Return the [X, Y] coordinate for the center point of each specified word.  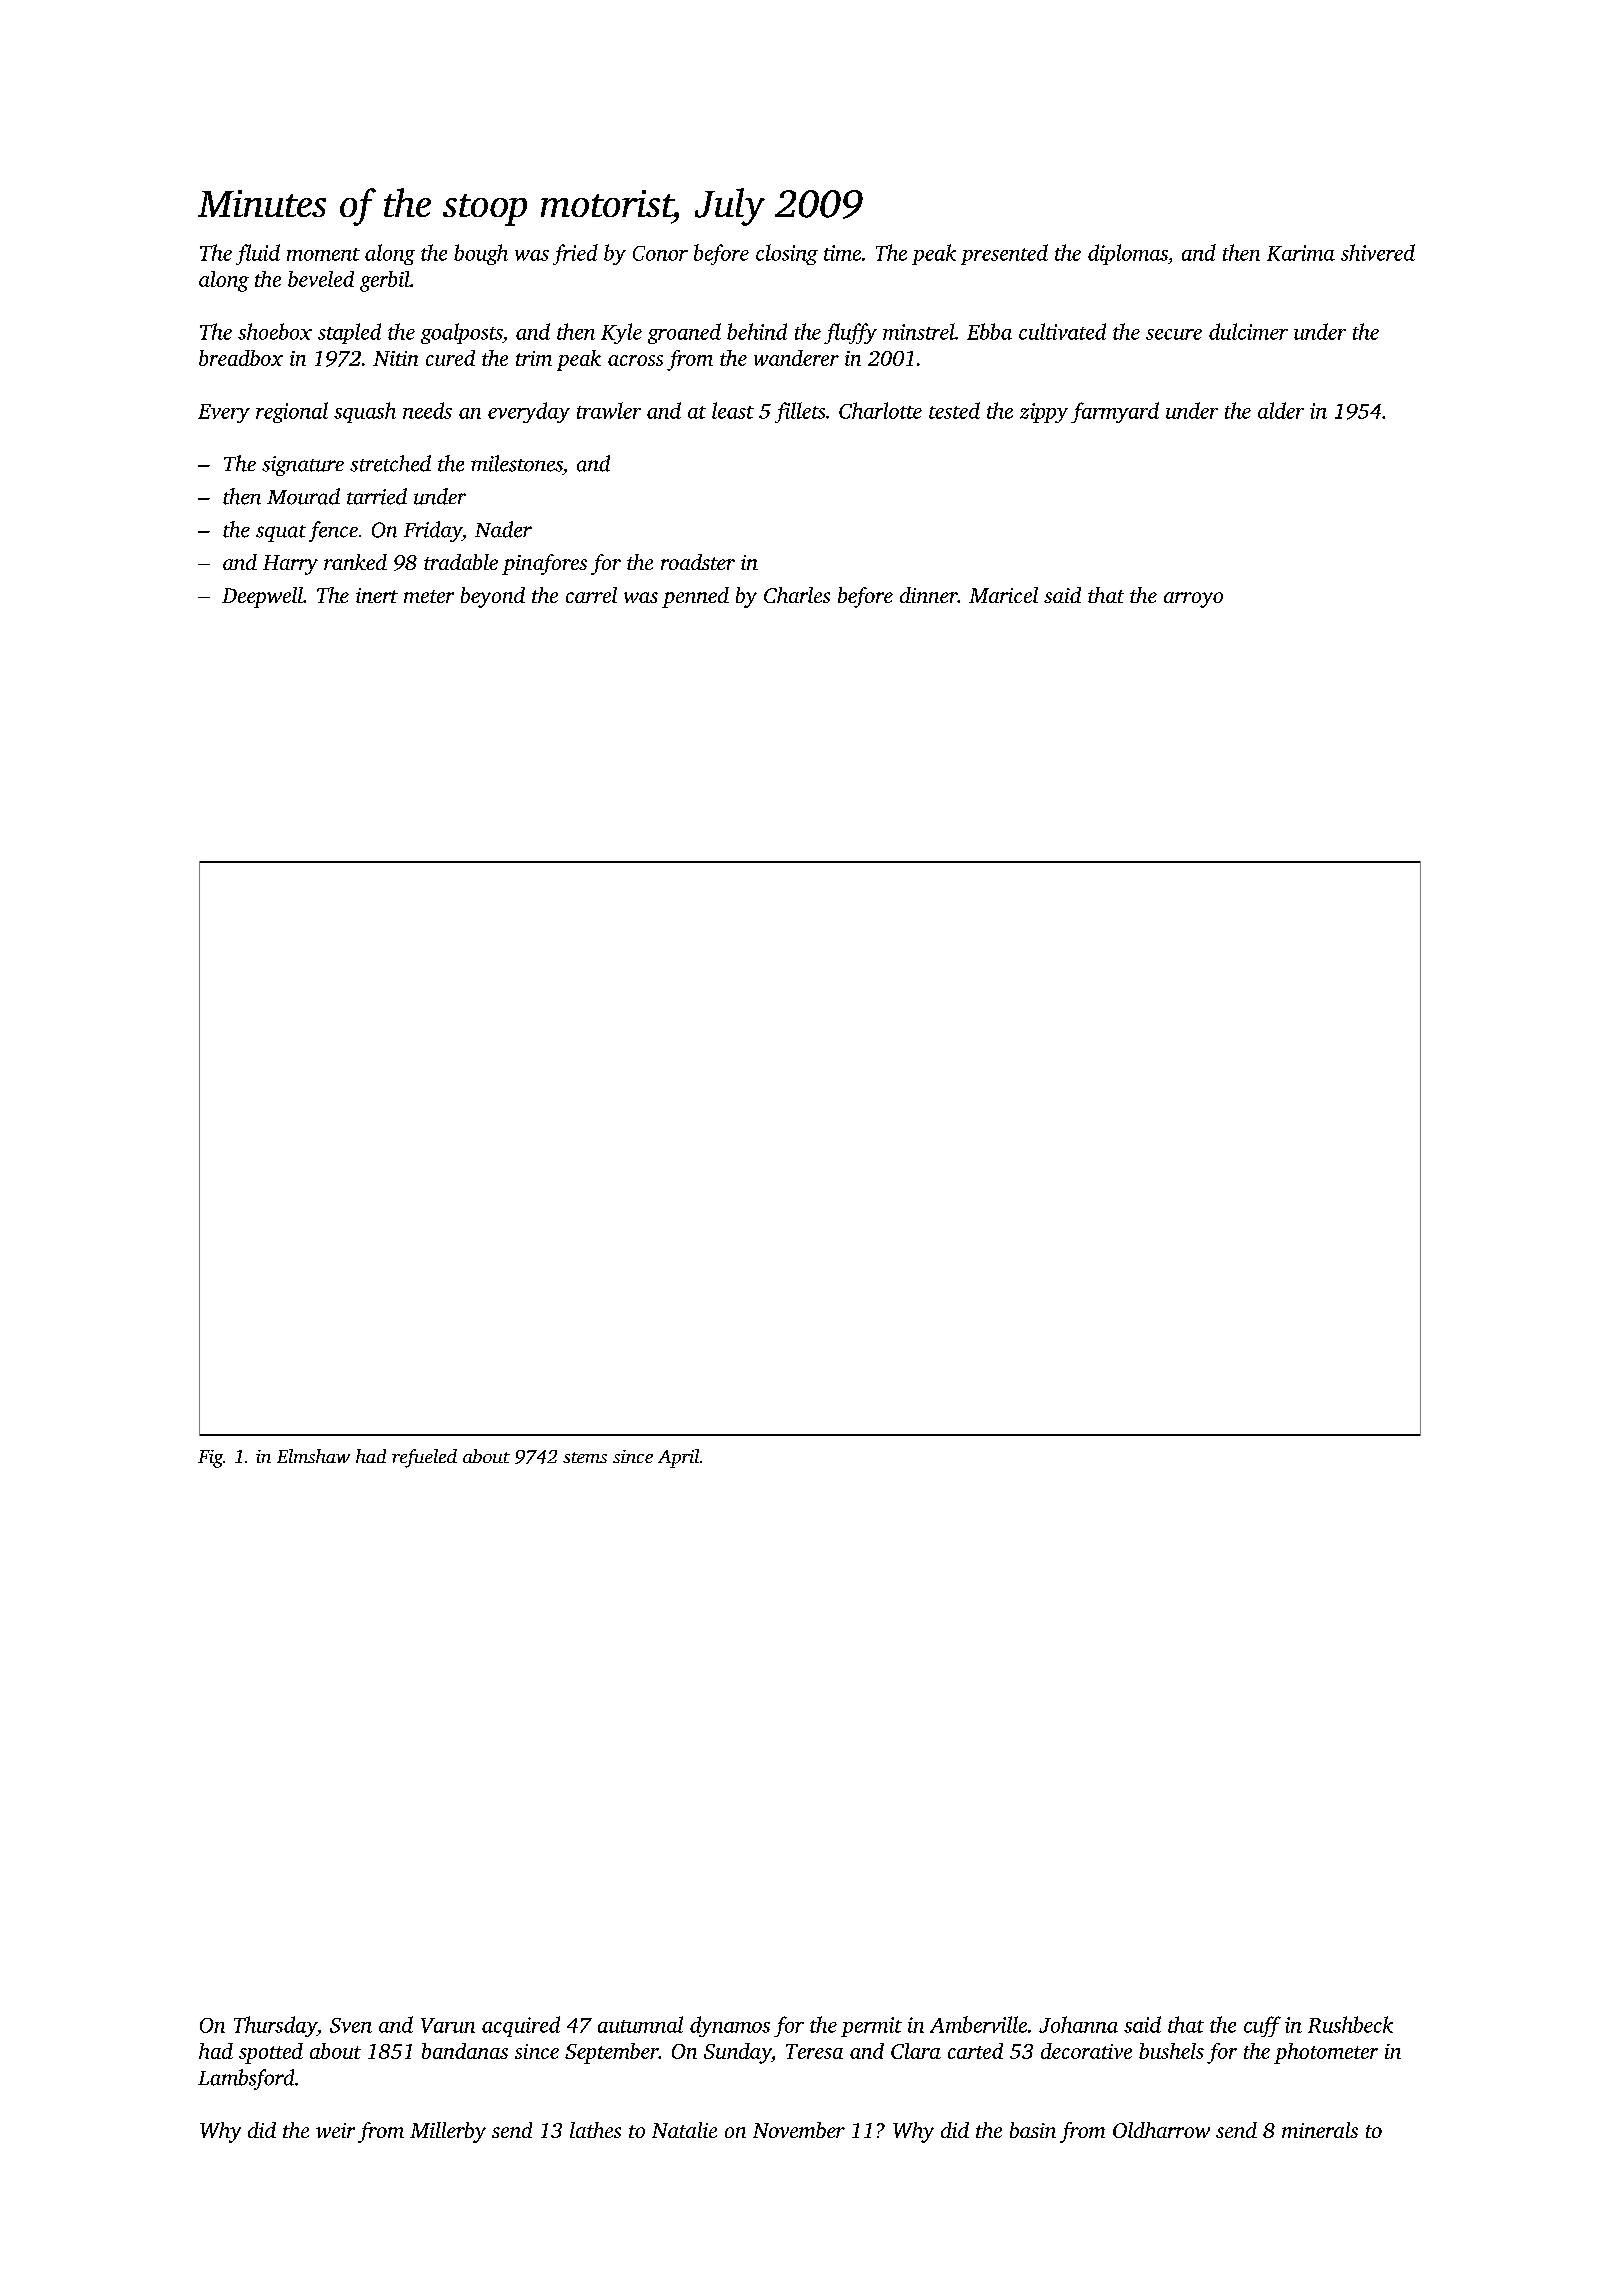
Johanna [1078, 2024]
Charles [797, 595]
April [678, 1458]
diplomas [1128, 254]
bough [481, 254]
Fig [210, 1459]
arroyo [1193, 600]
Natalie [684, 2130]
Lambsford [246, 2079]
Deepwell [262, 597]
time [842, 253]
